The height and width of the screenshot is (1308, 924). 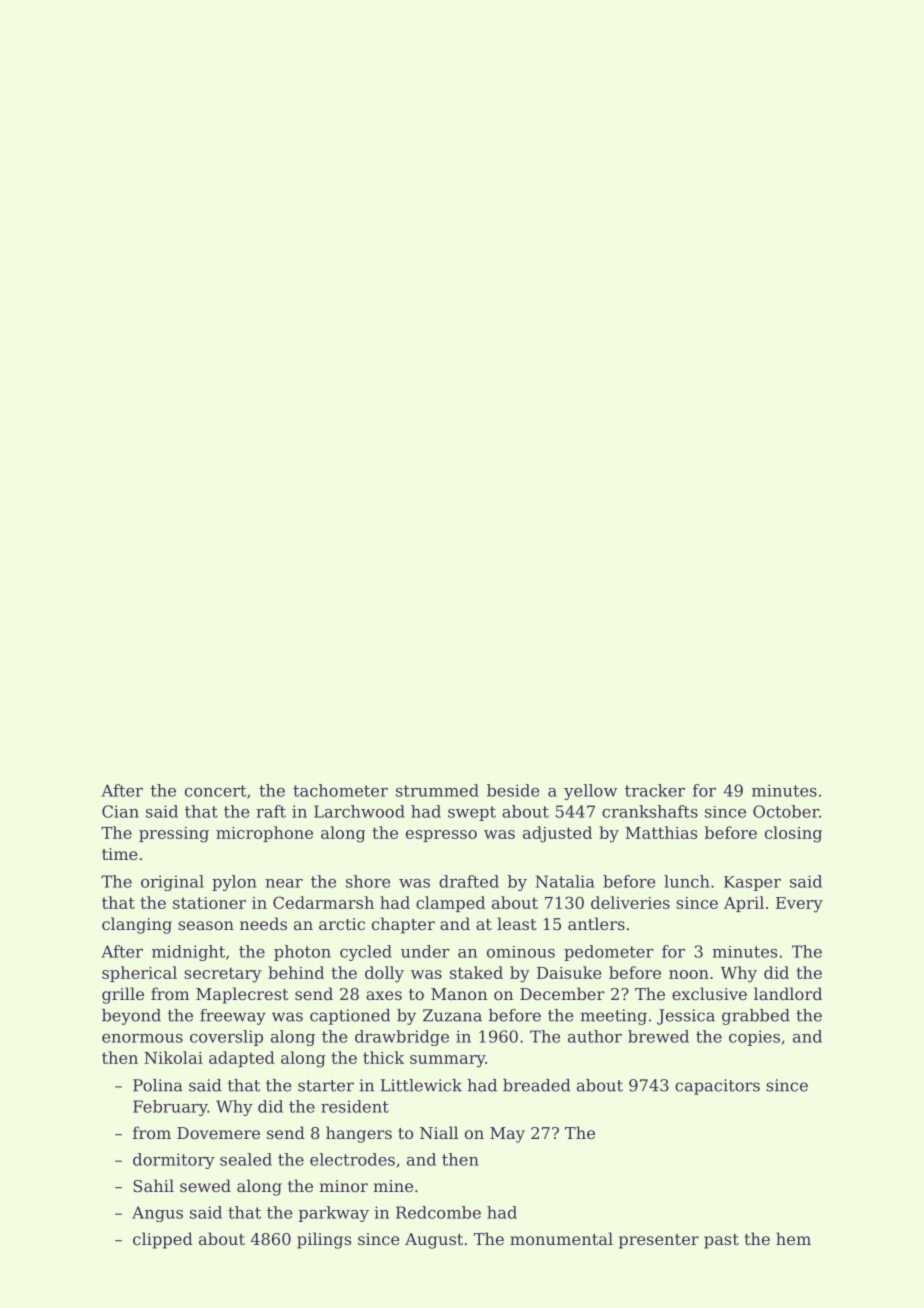 I want to click on monumental, so click(x=561, y=1238).
